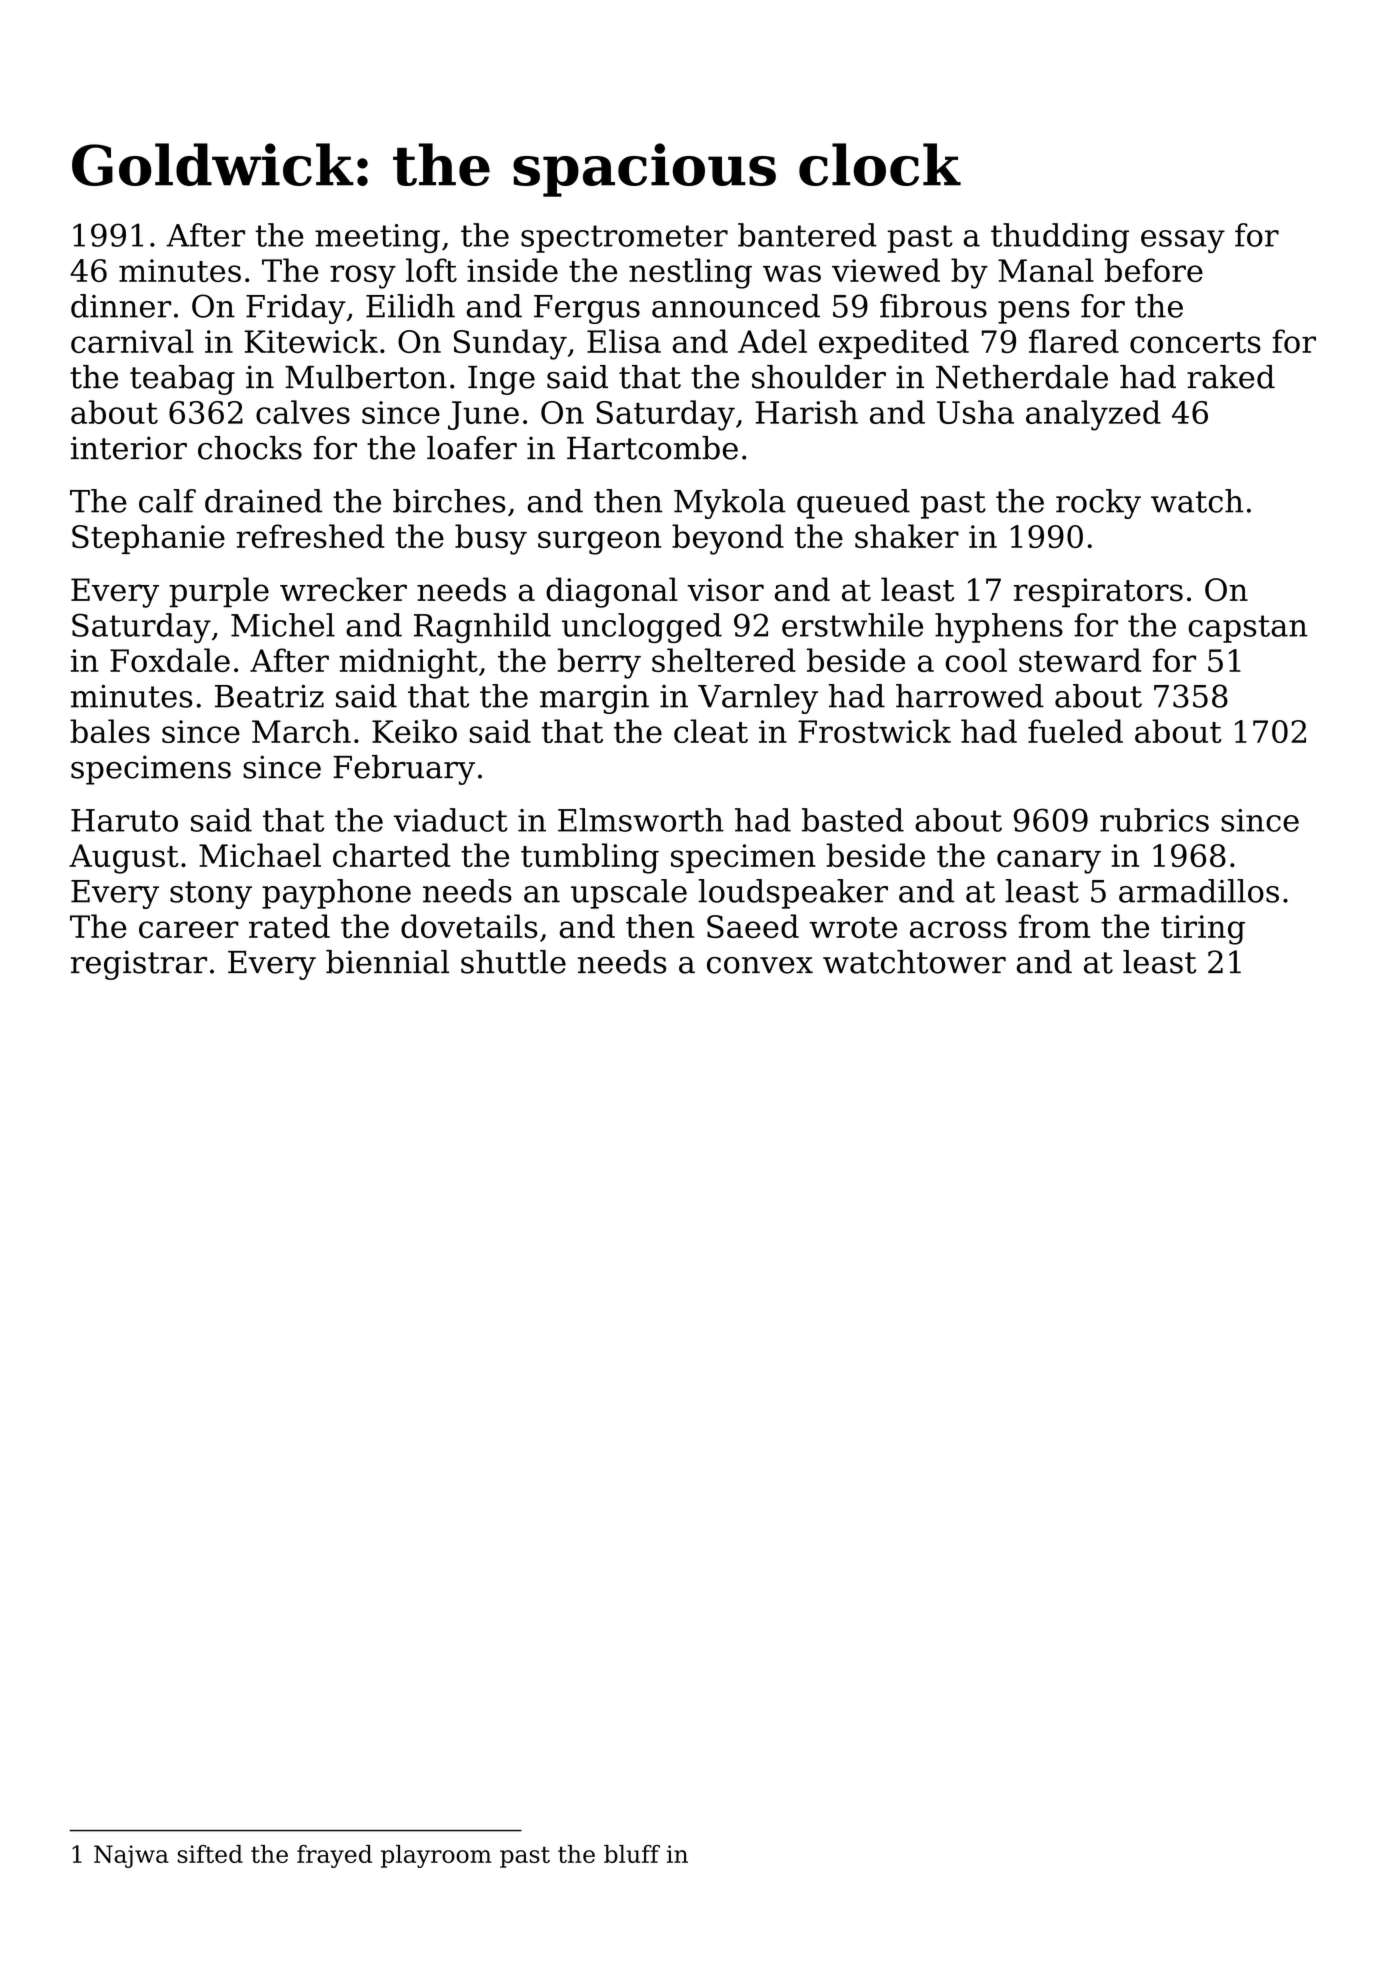  Describe the element at coordinates (334, 1856) in the image. I see `frayed` at that location.
